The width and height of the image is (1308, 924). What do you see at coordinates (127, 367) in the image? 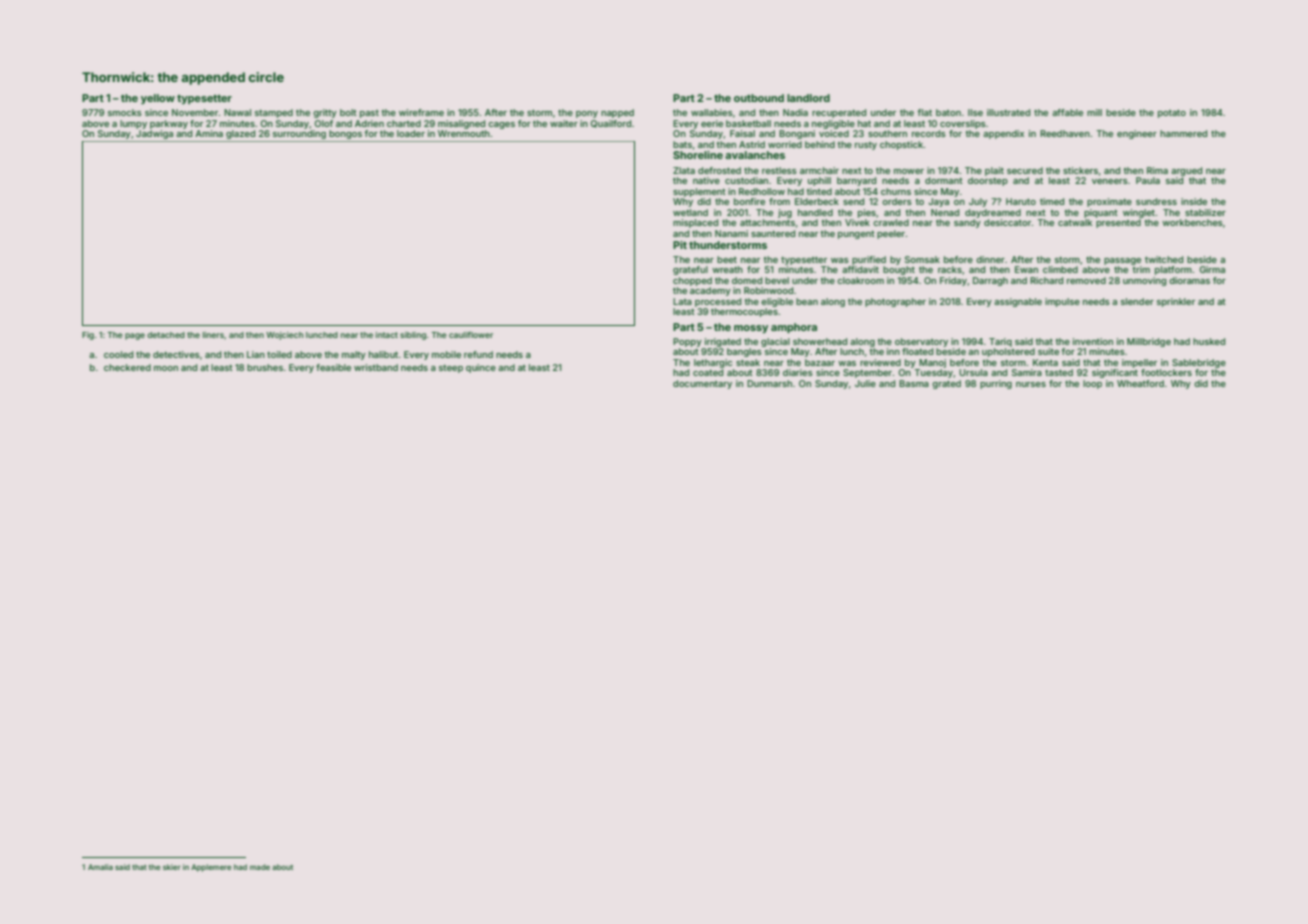
I see `checkered` at bounding box center [127, 367].
